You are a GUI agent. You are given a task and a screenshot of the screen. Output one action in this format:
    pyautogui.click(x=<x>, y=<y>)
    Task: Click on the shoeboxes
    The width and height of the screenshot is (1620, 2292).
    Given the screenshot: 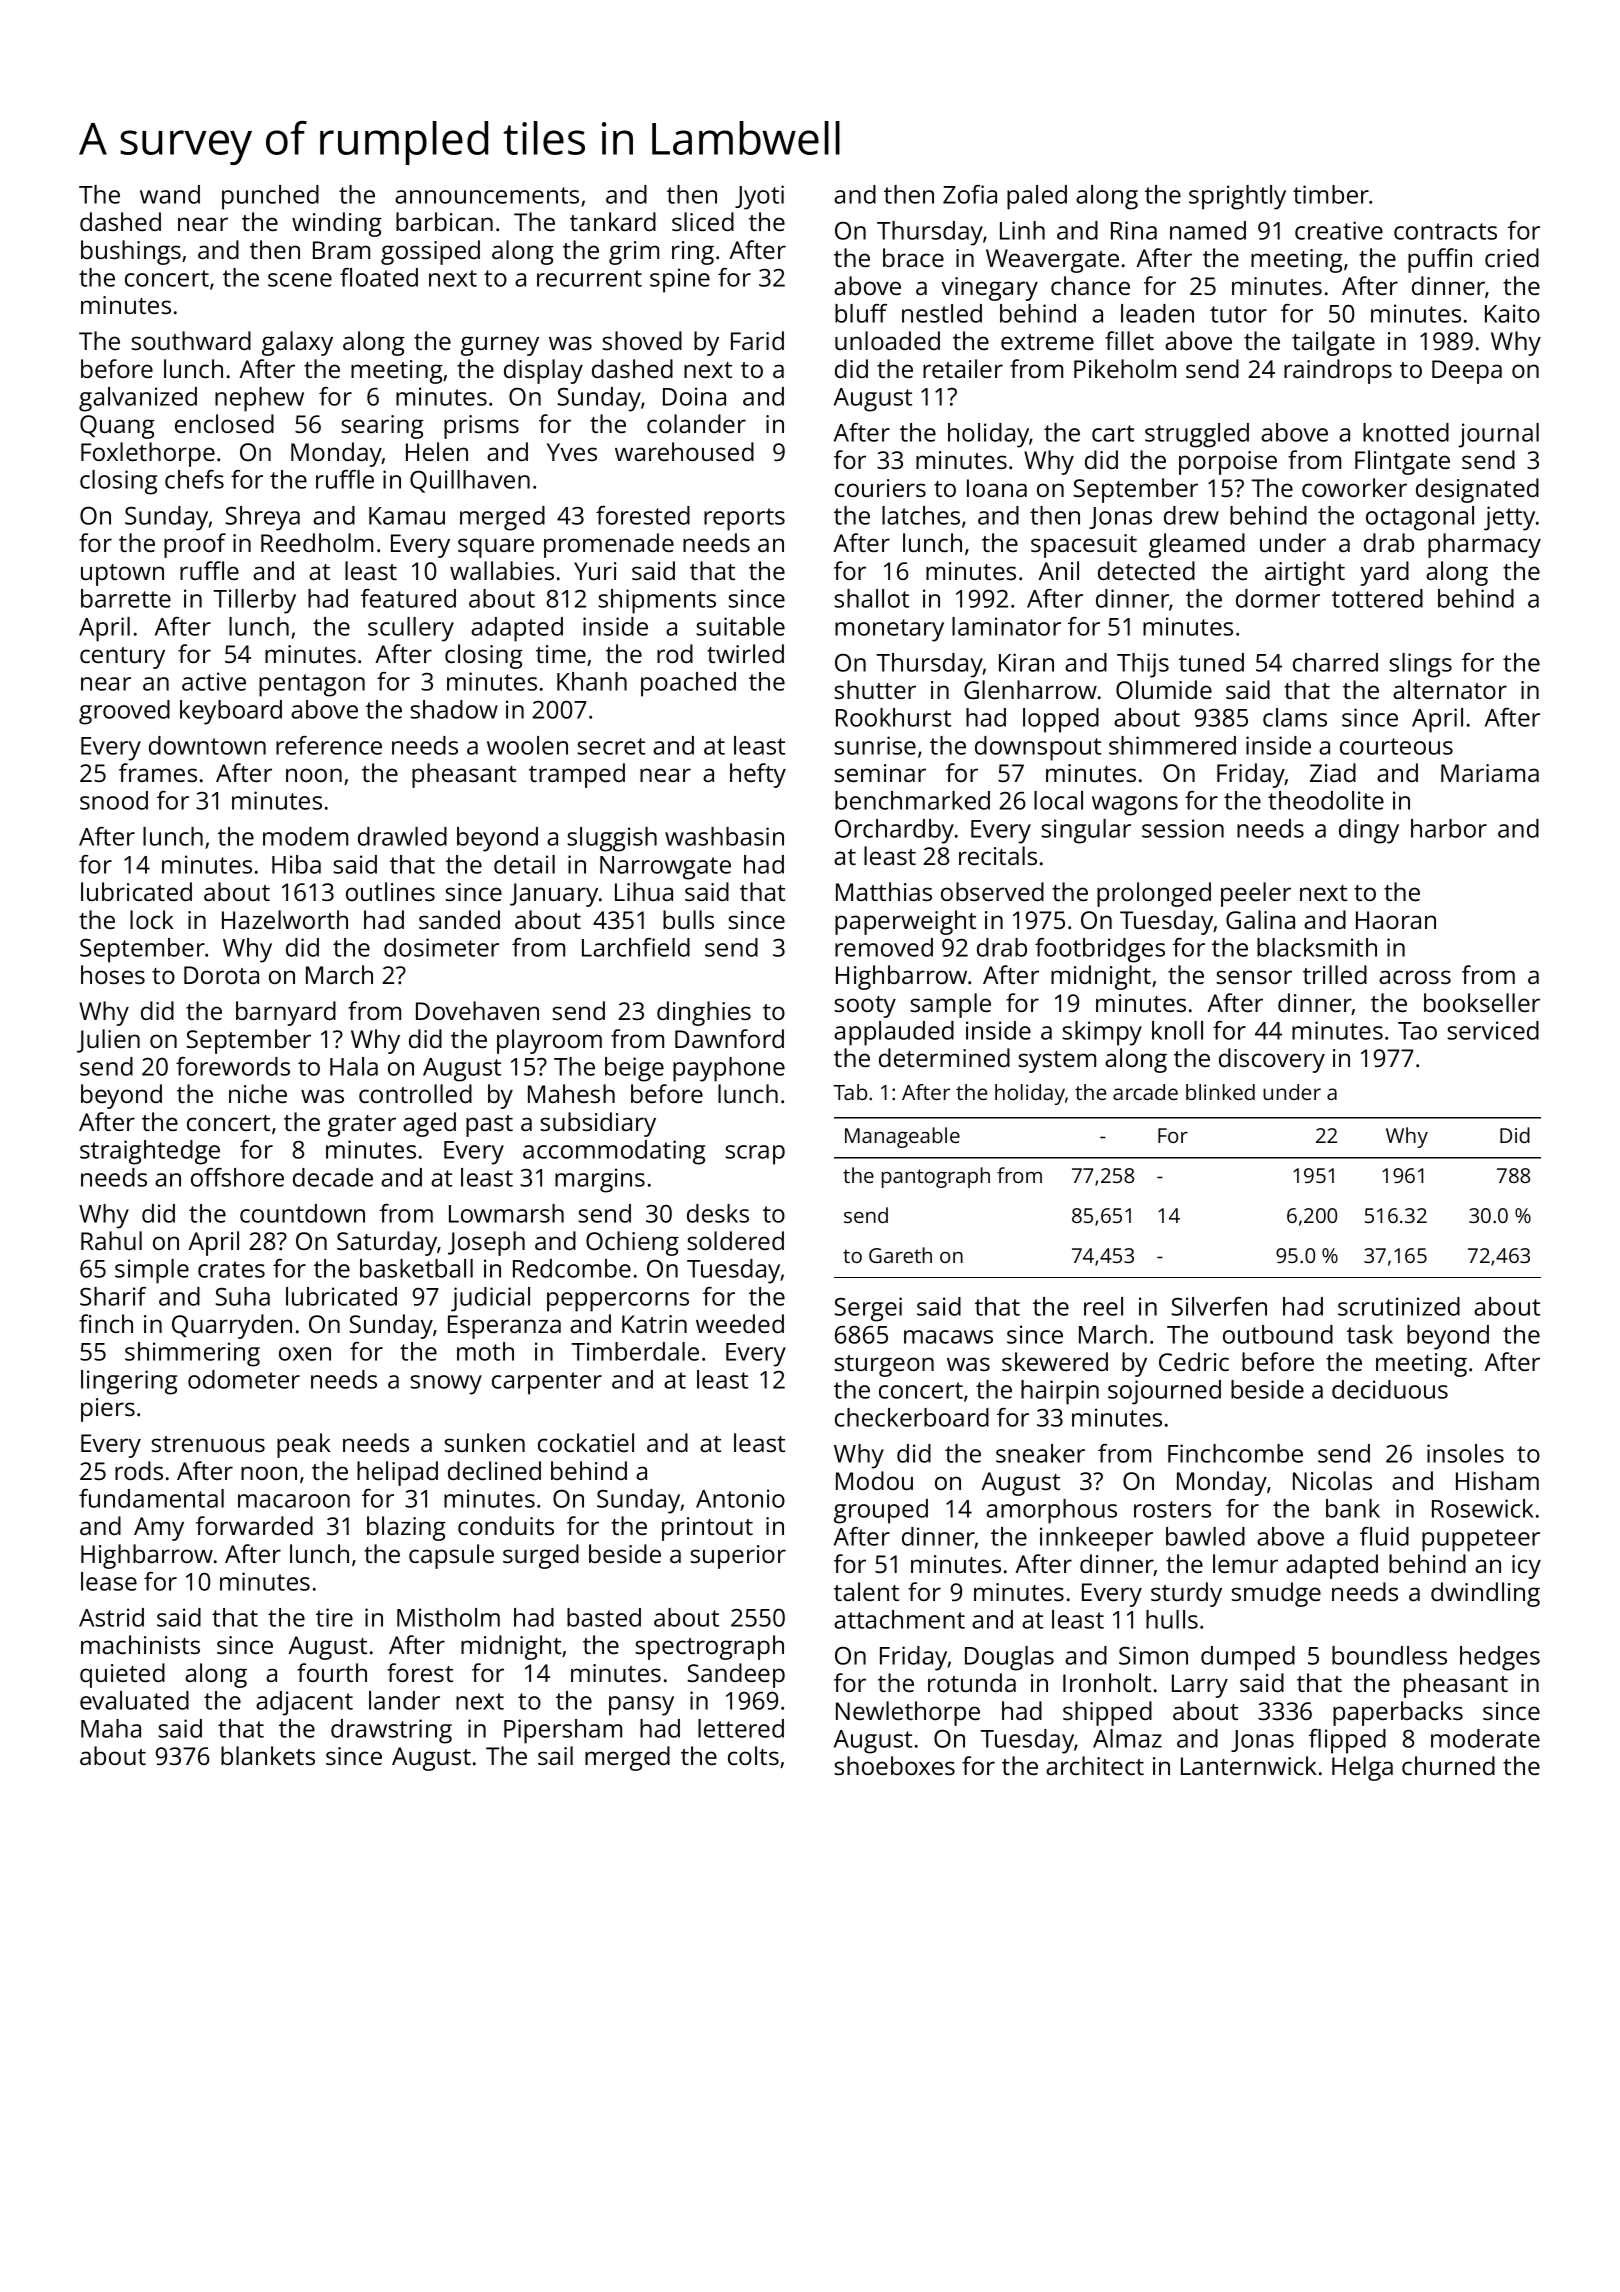 What is the action you would take?
    pyautogui.click(x=894, y=1765)
